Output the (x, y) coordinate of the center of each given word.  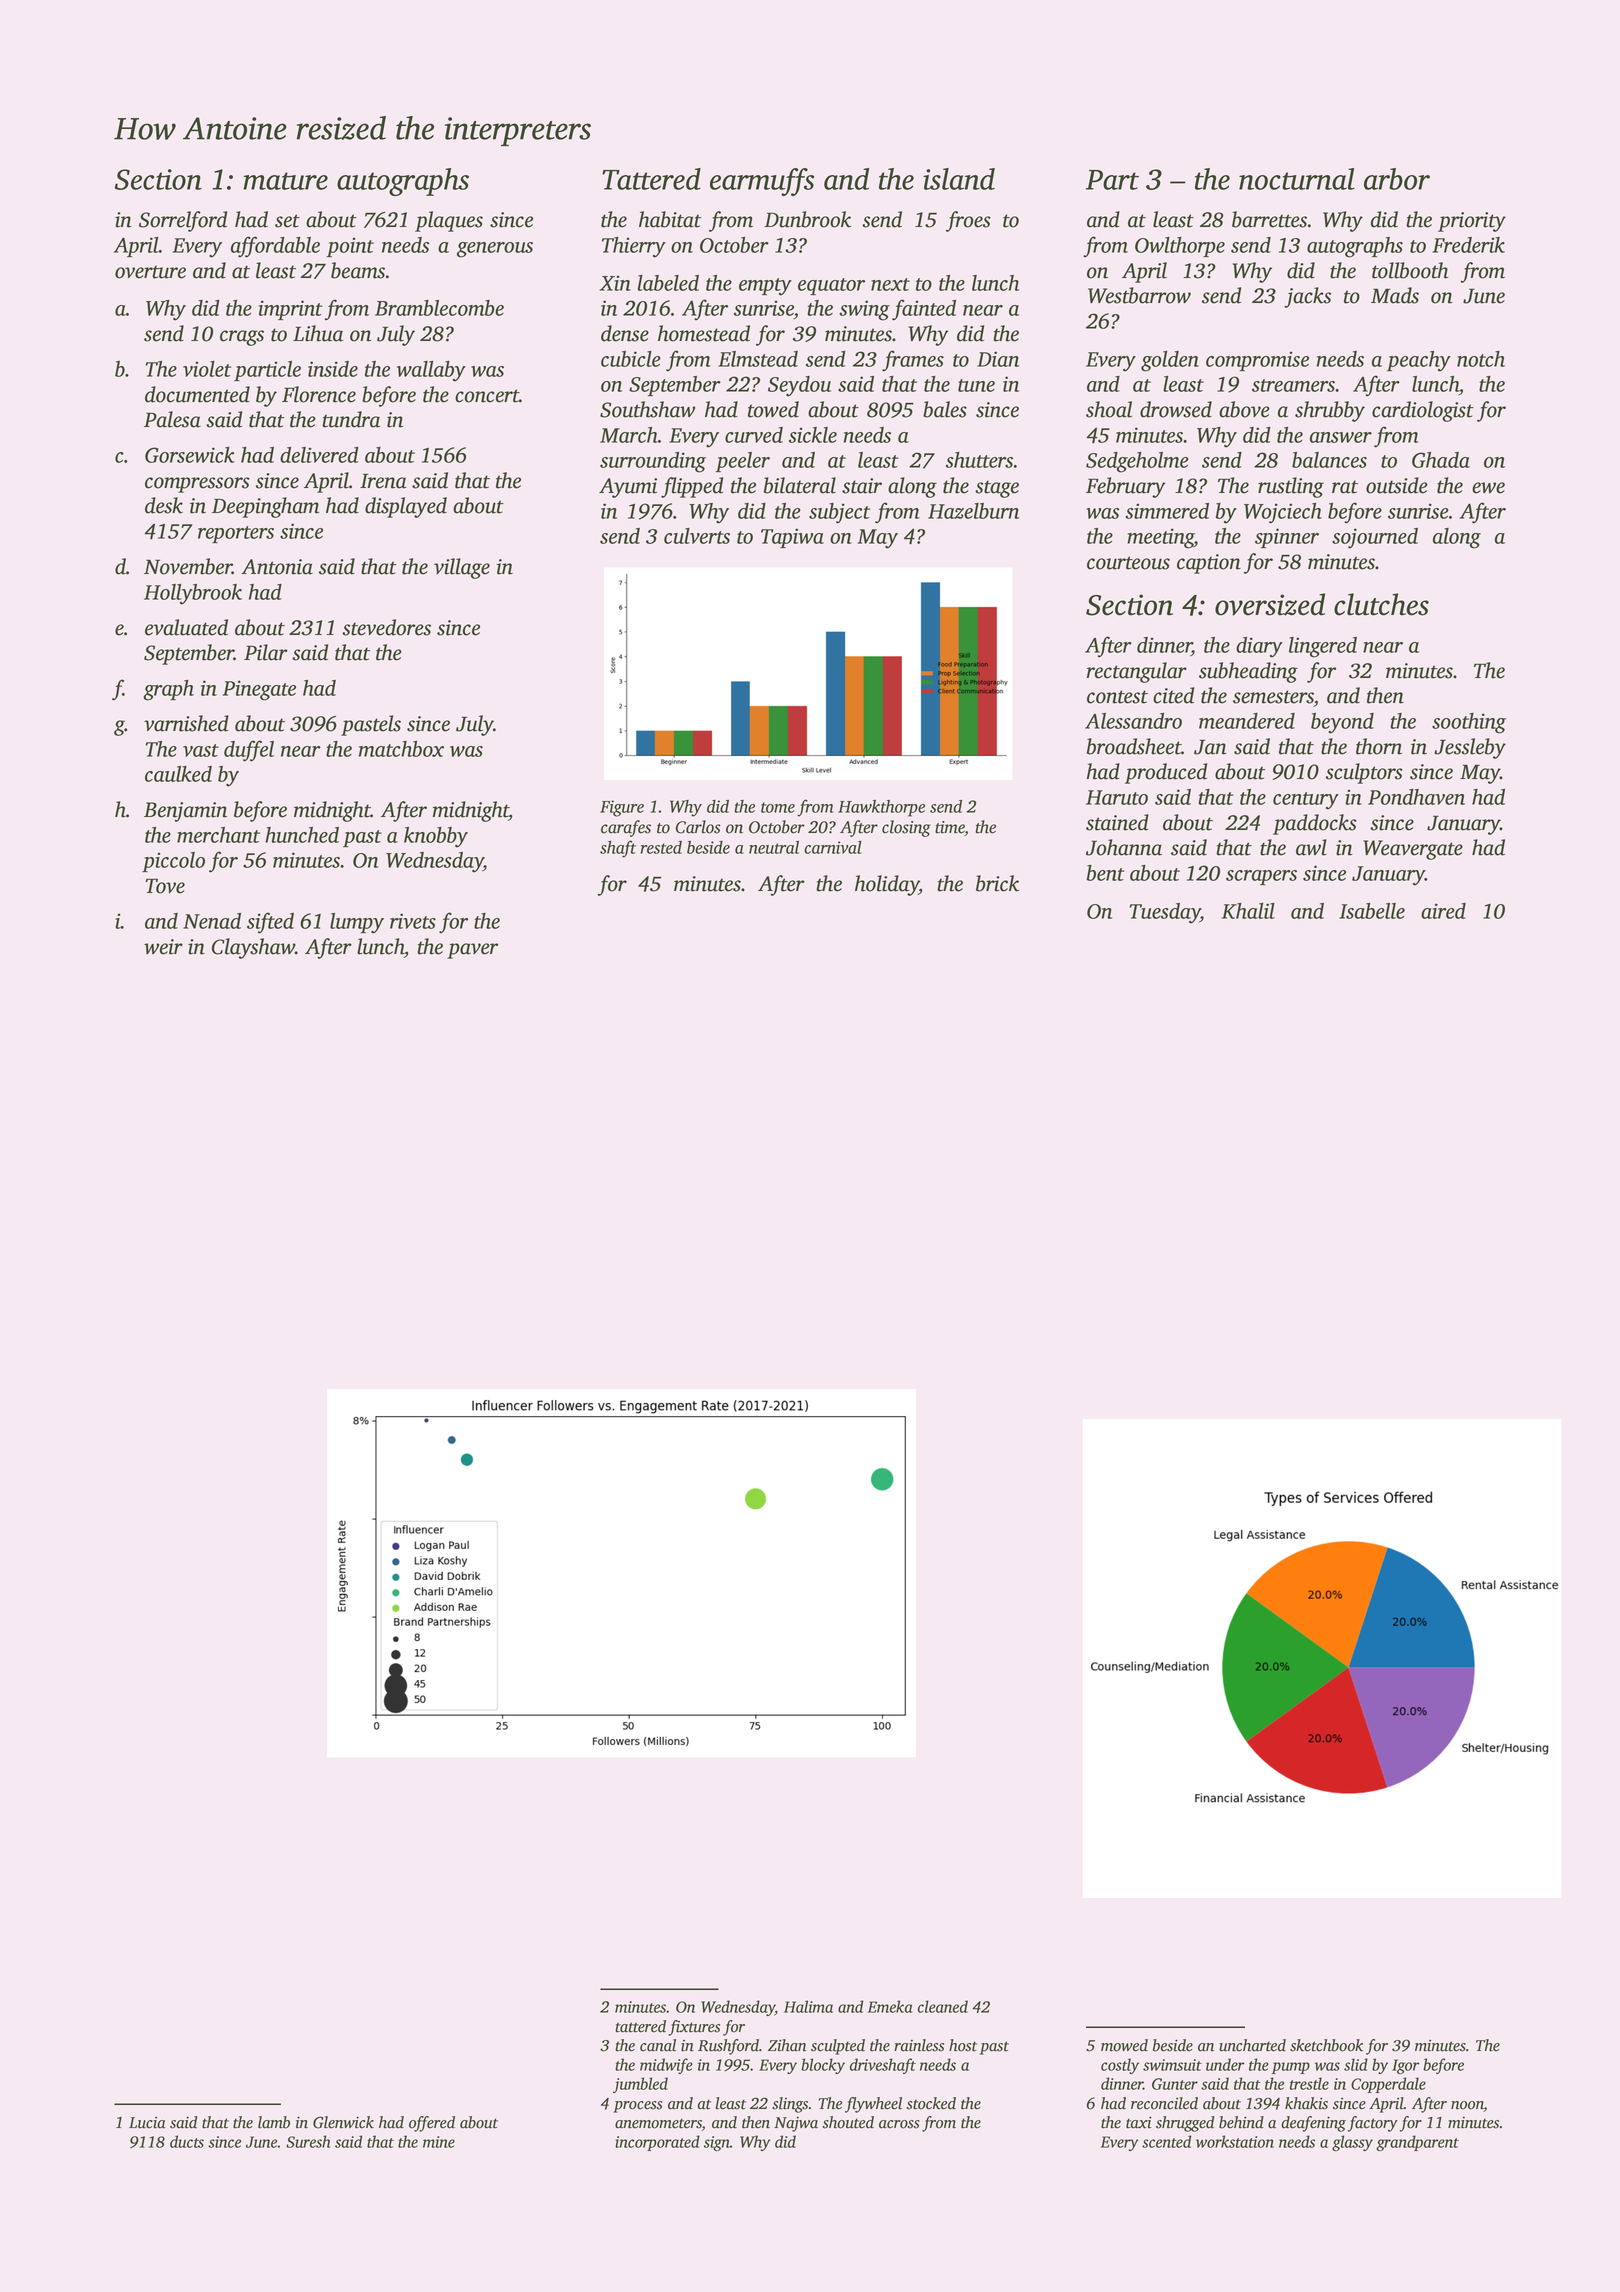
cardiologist (1423, 411)
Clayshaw (253, 948)
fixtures (694, 2028)
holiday (887, 885)
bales (945, 409)
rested (661, 847)
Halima (808, 2006)
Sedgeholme (1137, 462)
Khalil (1248, 911)
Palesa (172, 419)
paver (472, 951)
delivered (319, 455)
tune (976, 385)
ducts (187, 2141)
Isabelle (1372, 911)
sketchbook (1326, 2045)
